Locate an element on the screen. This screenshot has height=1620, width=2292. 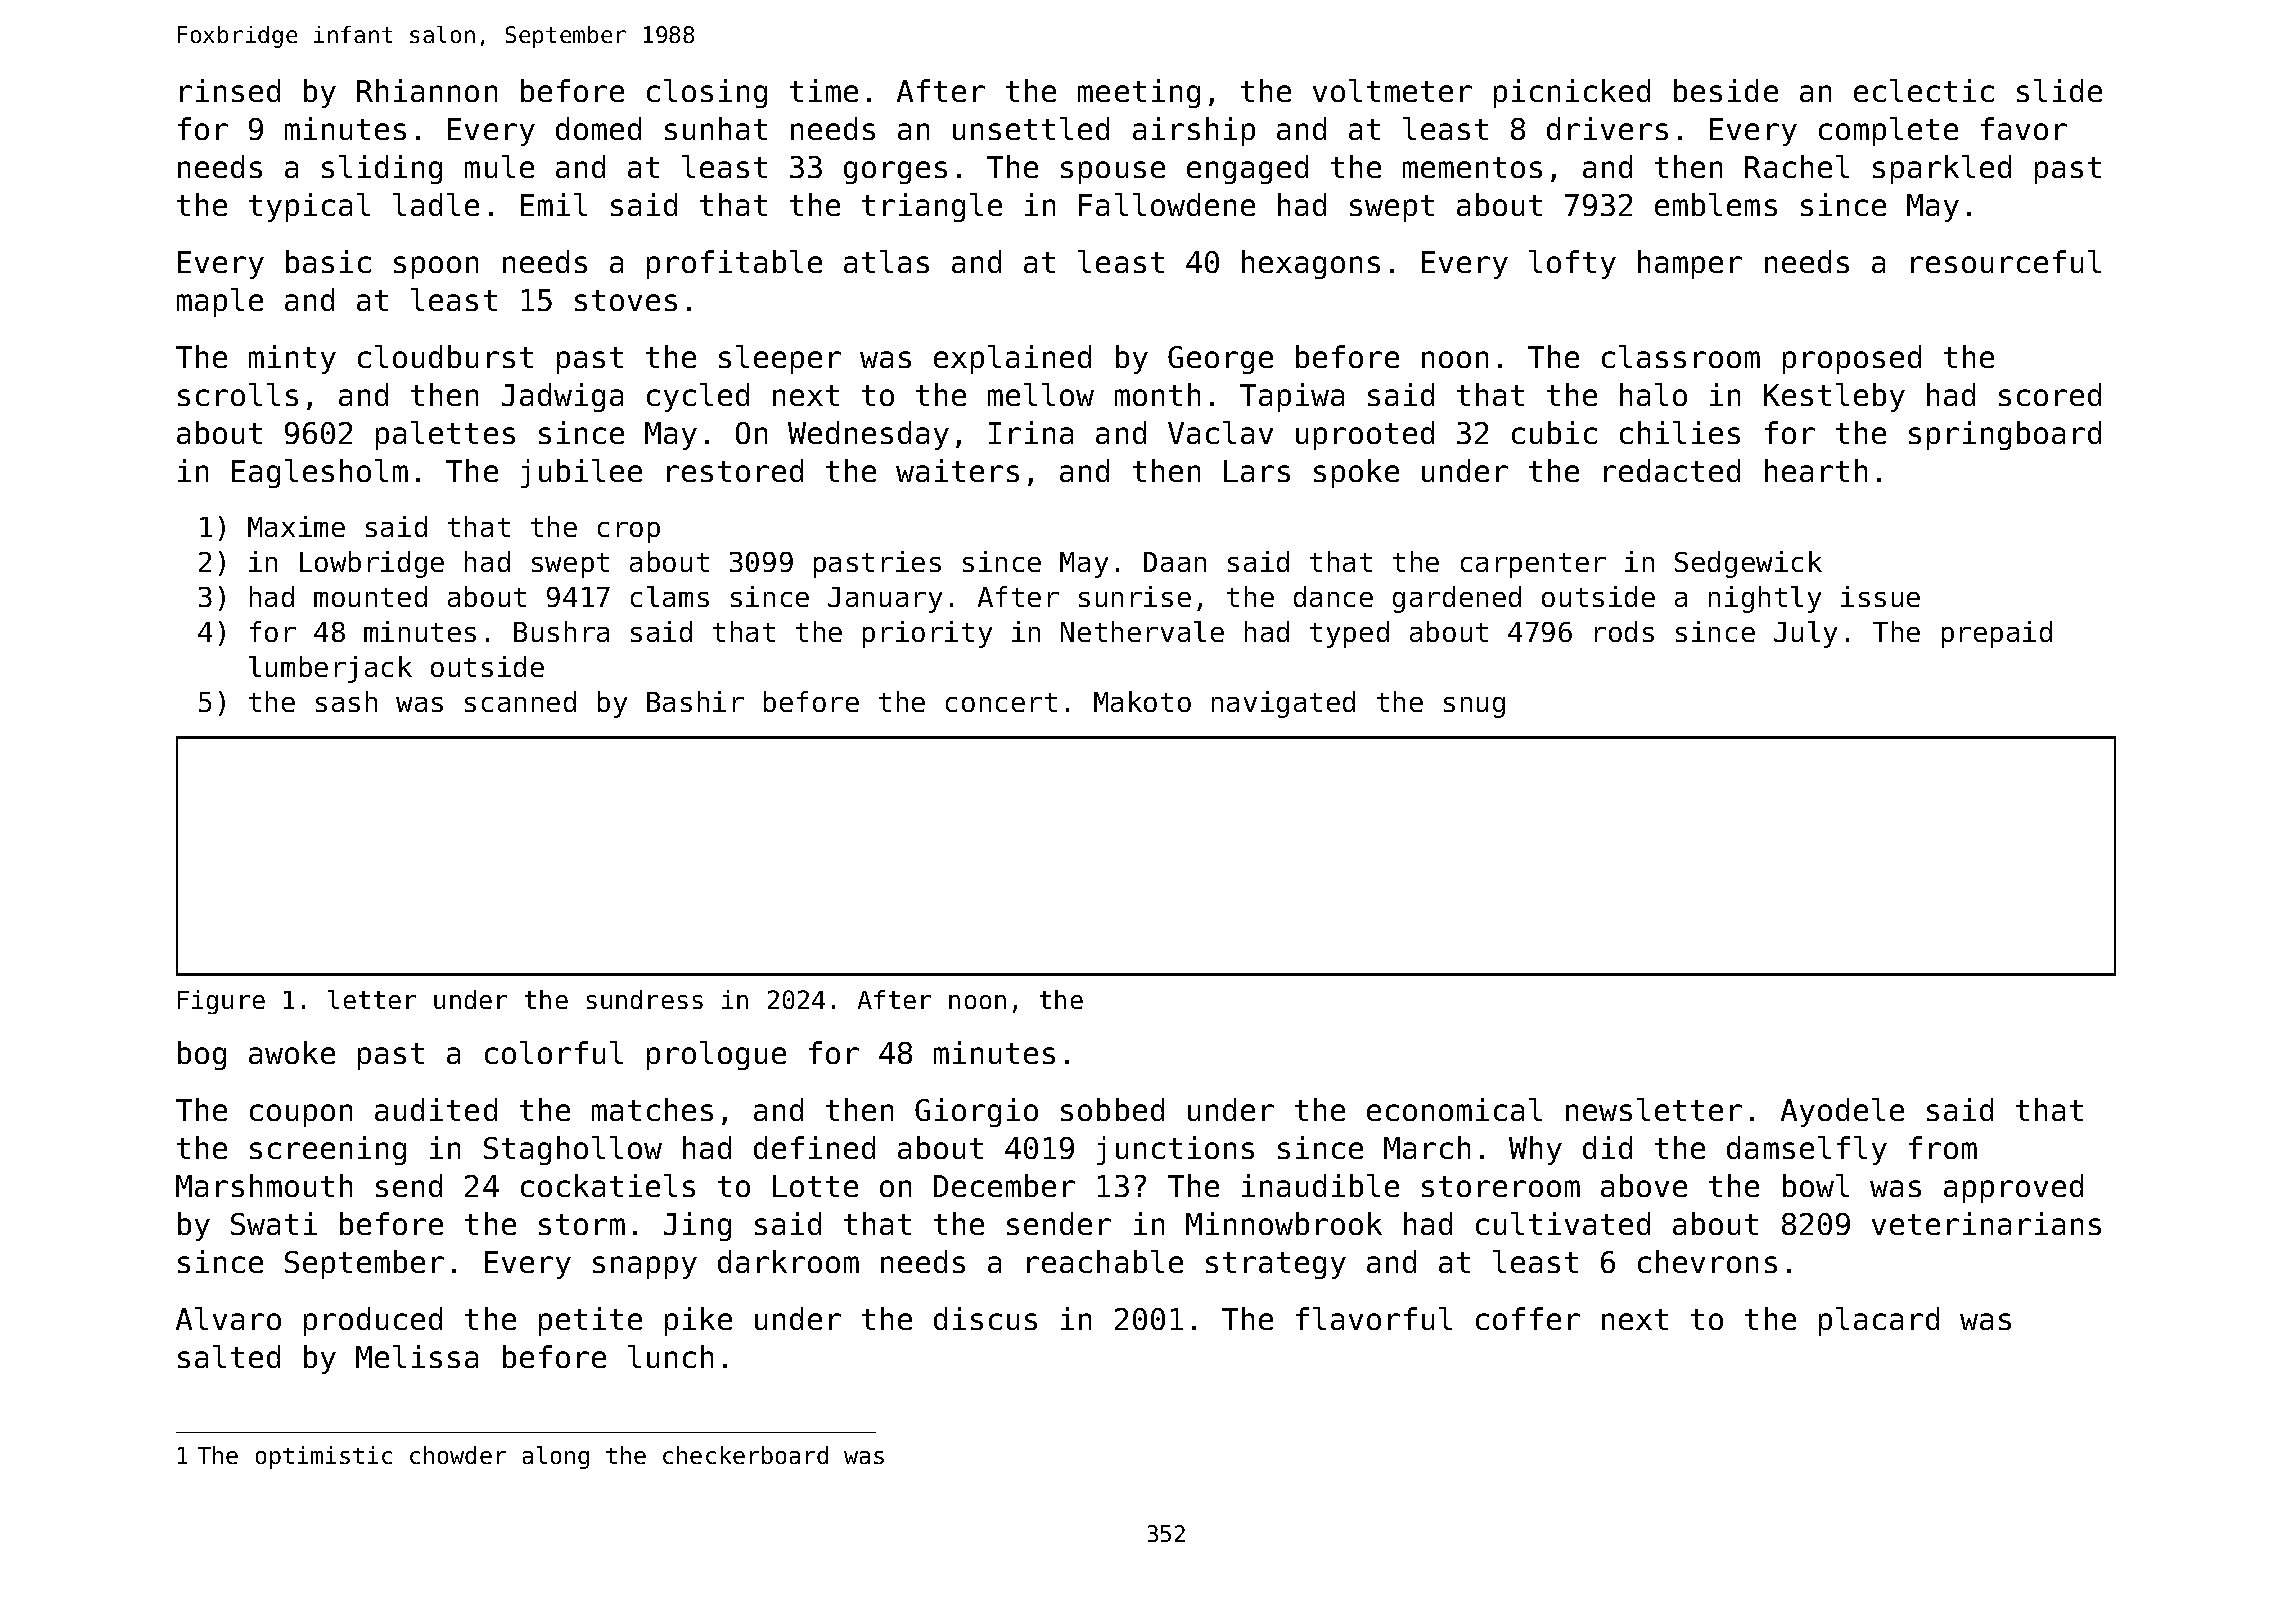
produced is located at coordinates (373, 1321).
